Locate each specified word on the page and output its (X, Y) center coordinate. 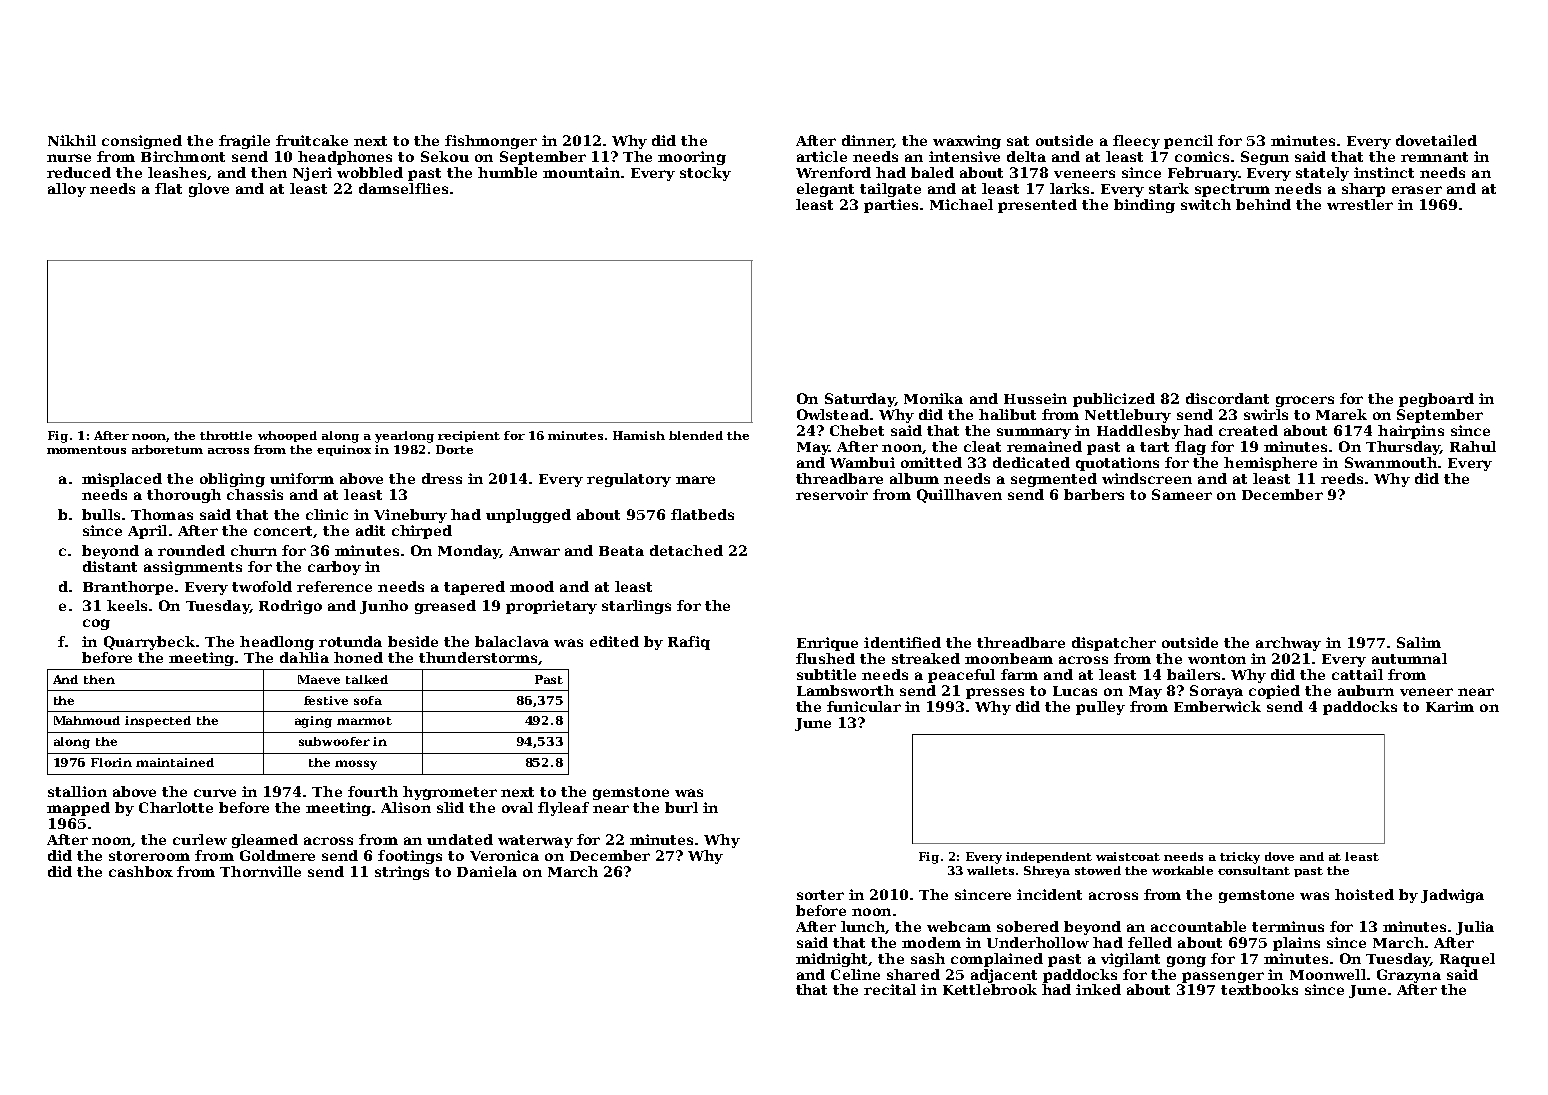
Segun (1265, 158)
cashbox (141, 871)
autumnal (1409, 658)
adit (370, 530)
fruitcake (312, 140)
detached (686, 550)
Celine (855, 974)
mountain (581, 172)
